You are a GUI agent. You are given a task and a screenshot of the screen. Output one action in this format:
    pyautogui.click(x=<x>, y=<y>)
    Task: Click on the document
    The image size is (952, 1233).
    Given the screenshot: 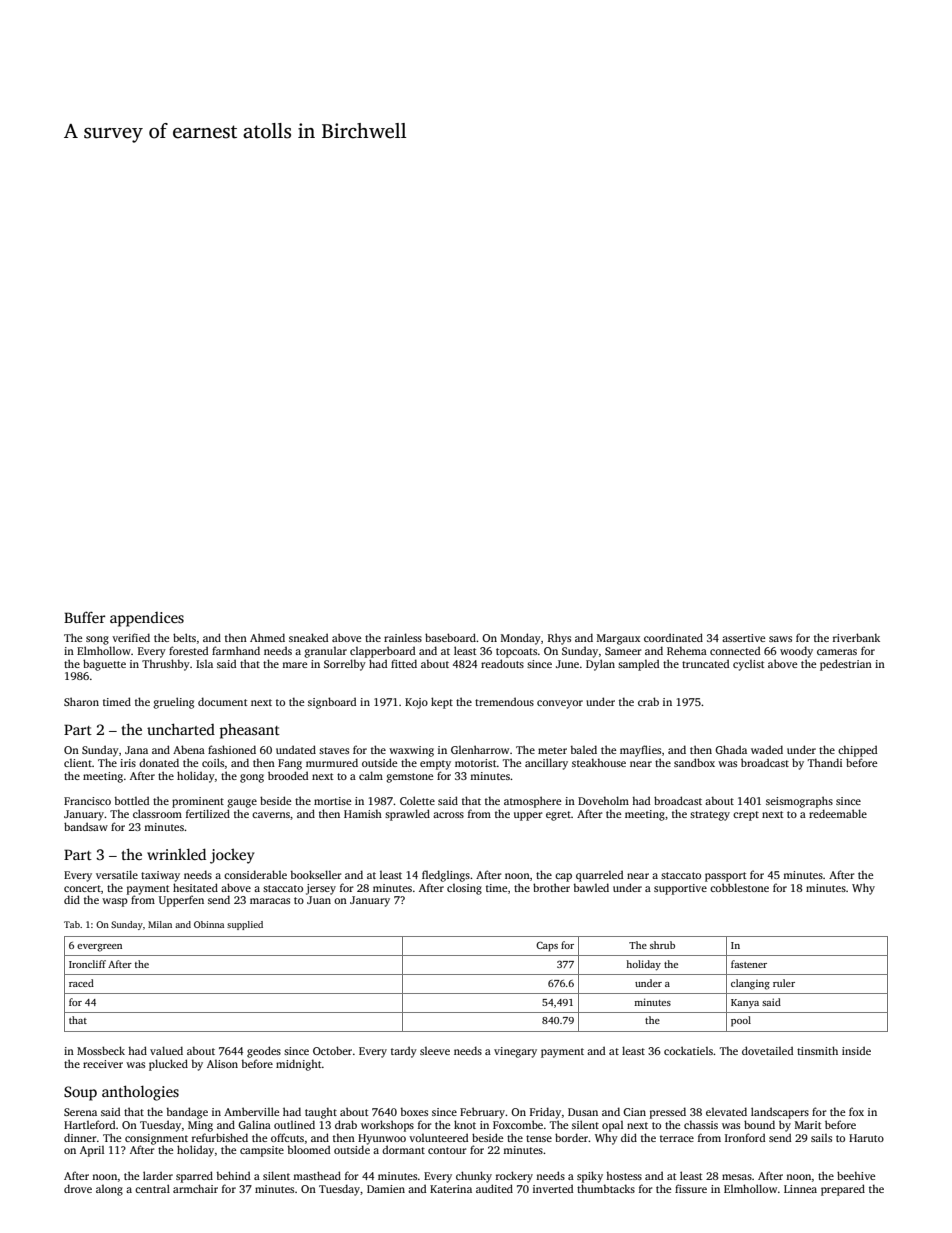 What is the action you would take?
    pyautogui.click(x=222, y=701)
